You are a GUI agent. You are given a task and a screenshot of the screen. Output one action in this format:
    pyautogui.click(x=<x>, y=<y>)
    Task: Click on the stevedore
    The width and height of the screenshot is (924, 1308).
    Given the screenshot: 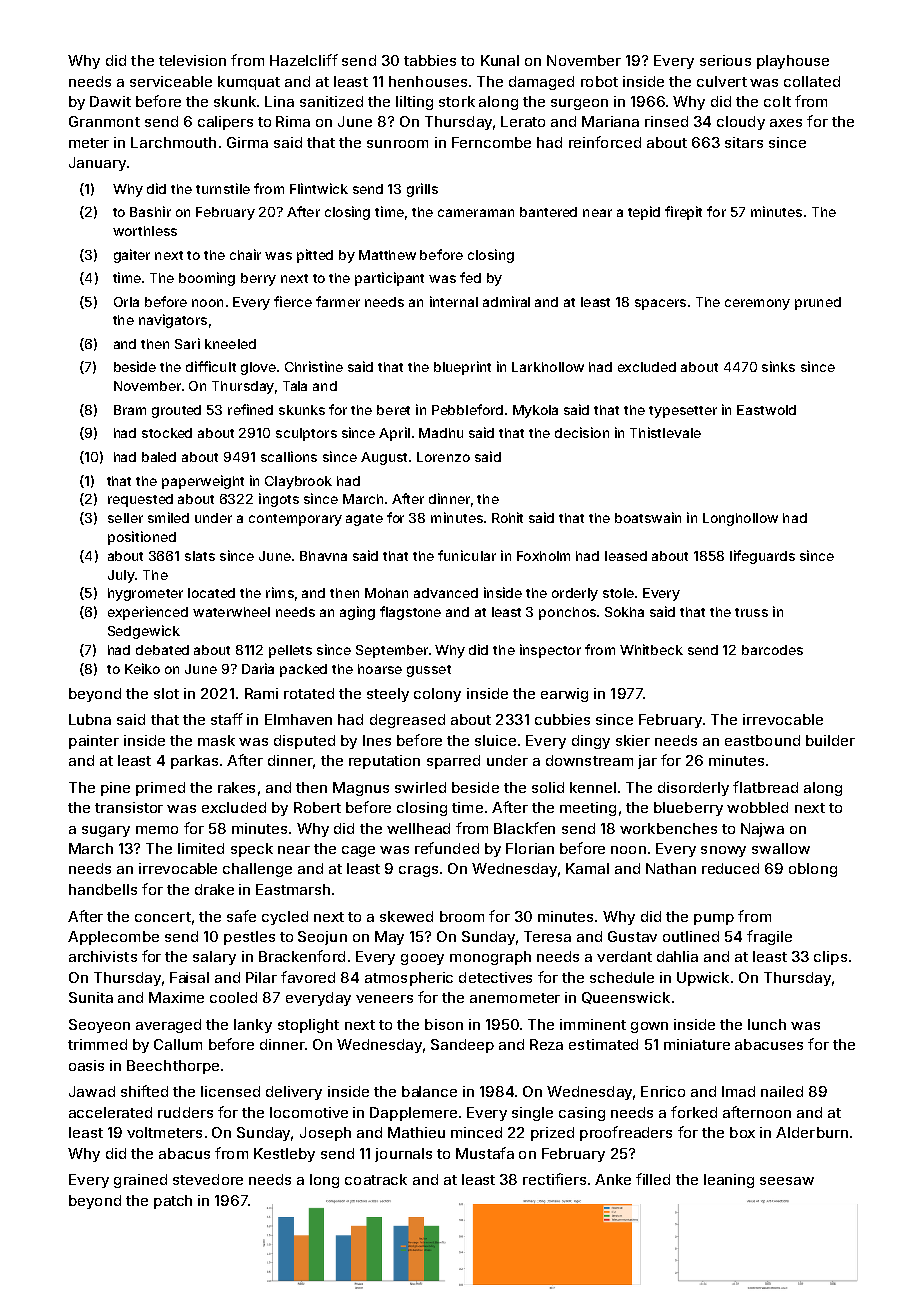 What is the action you would take?
    pyautogui.click(x=208, y=1179)
